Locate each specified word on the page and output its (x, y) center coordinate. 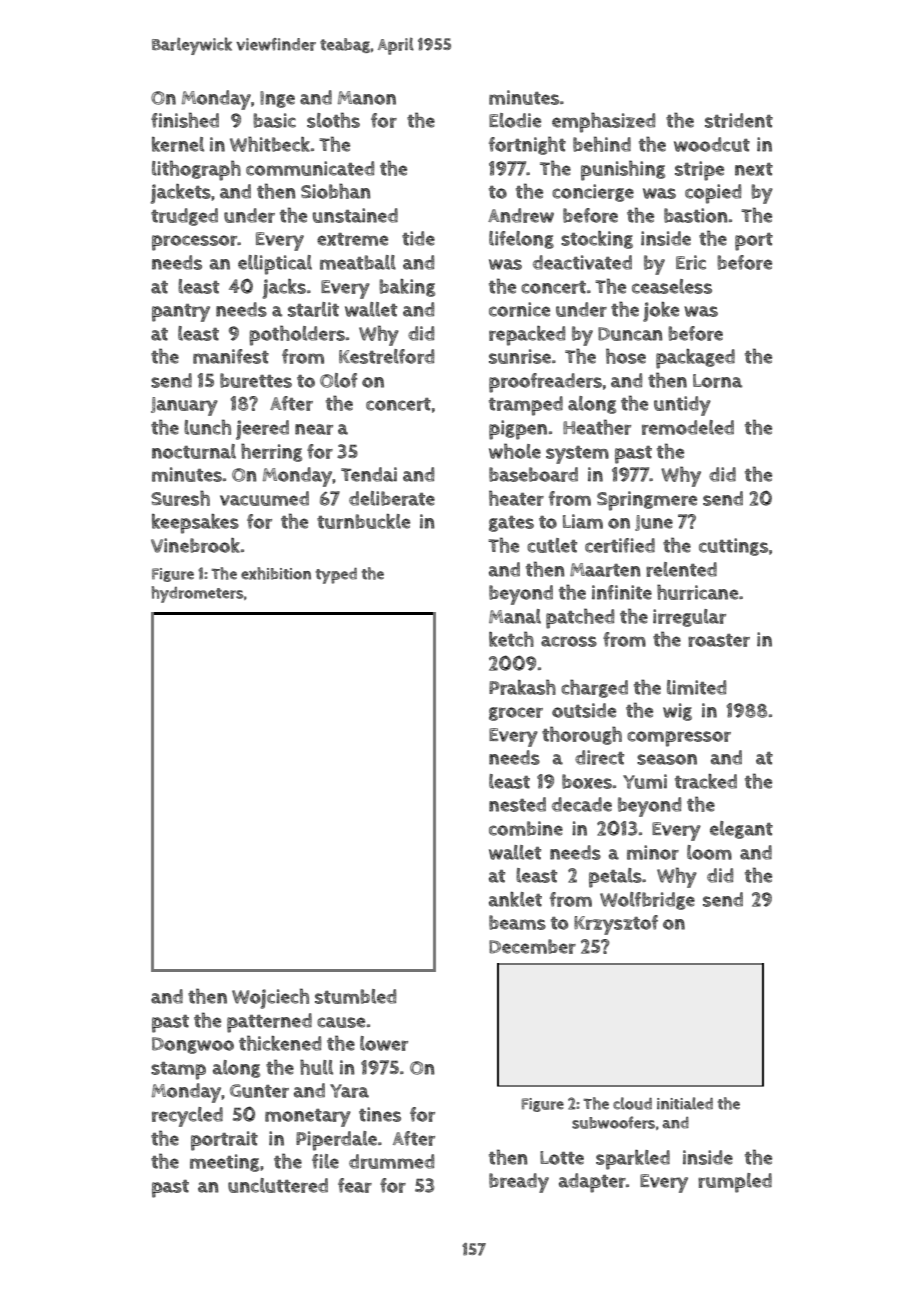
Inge (277, 99)
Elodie (515, 120)
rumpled (735, 1183)
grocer (516, 714)
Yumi (645, 781)
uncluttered (278, 1185)
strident (739, 120)
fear (355, 1185)
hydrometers (197, 594)
